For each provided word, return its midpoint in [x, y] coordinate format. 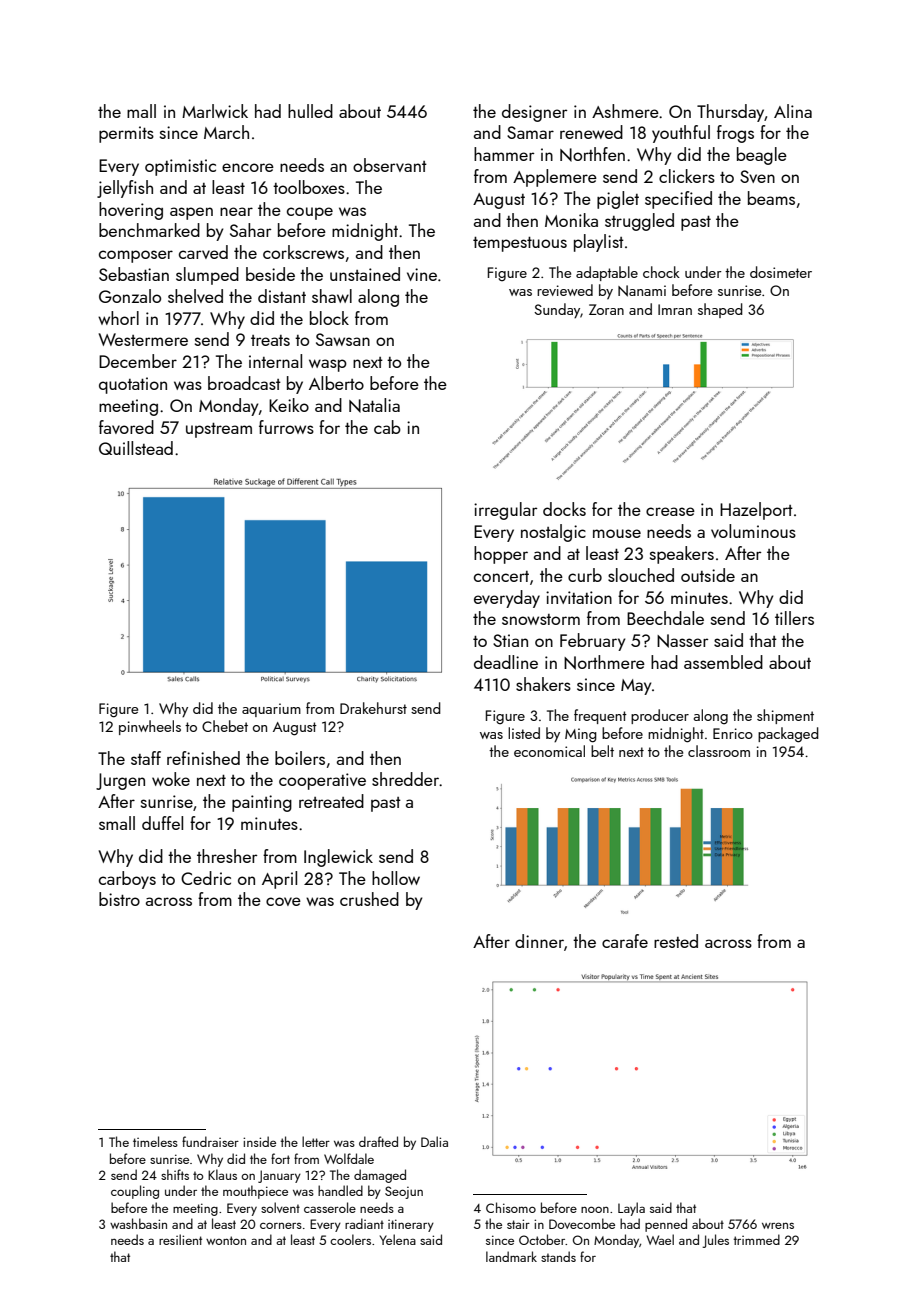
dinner [539, 941]
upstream [219, 430]
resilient [180, 1239]
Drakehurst [373, 708]
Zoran [606, 309]
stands [558, 1256]
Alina [793, 111]
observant [390, 165]
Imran [675, 309]
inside [259, 1141]
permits [126, 134]
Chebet [225, 726]
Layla [631, 1209]
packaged [788, 735]
